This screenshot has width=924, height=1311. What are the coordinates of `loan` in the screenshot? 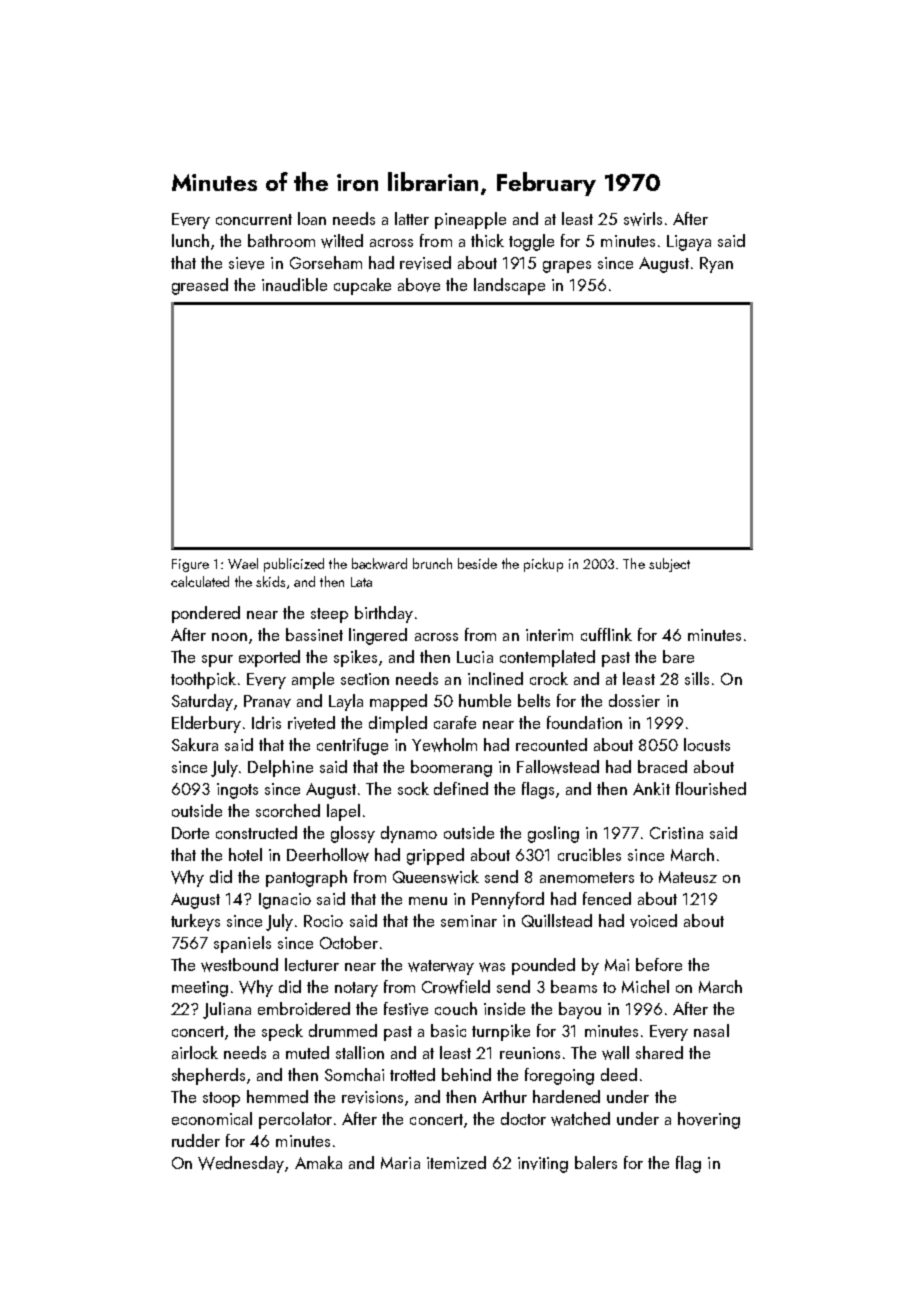 It's located at (312, 218).
